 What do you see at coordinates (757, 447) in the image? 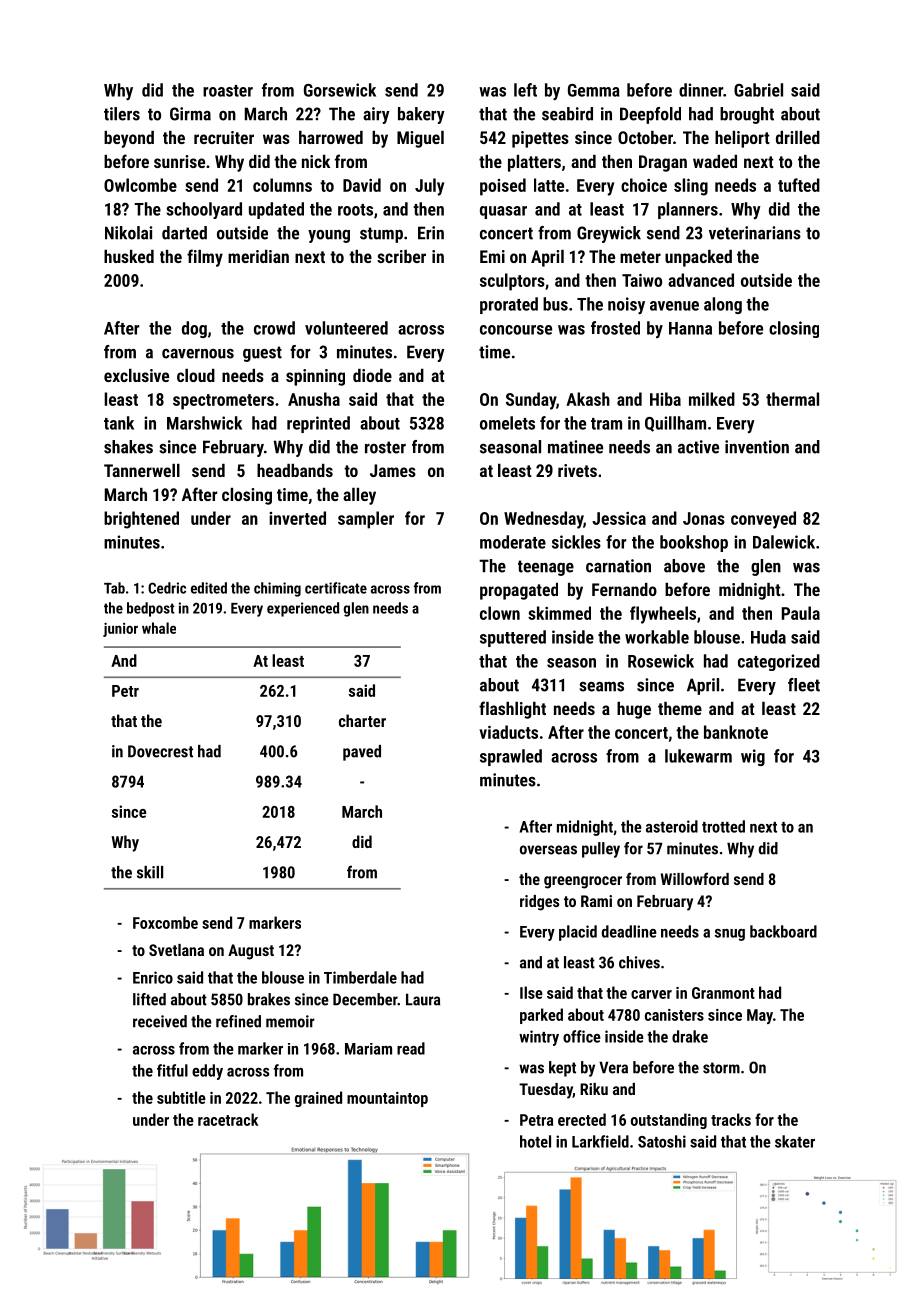
I see `invention` at bounding box center [757, 447].
